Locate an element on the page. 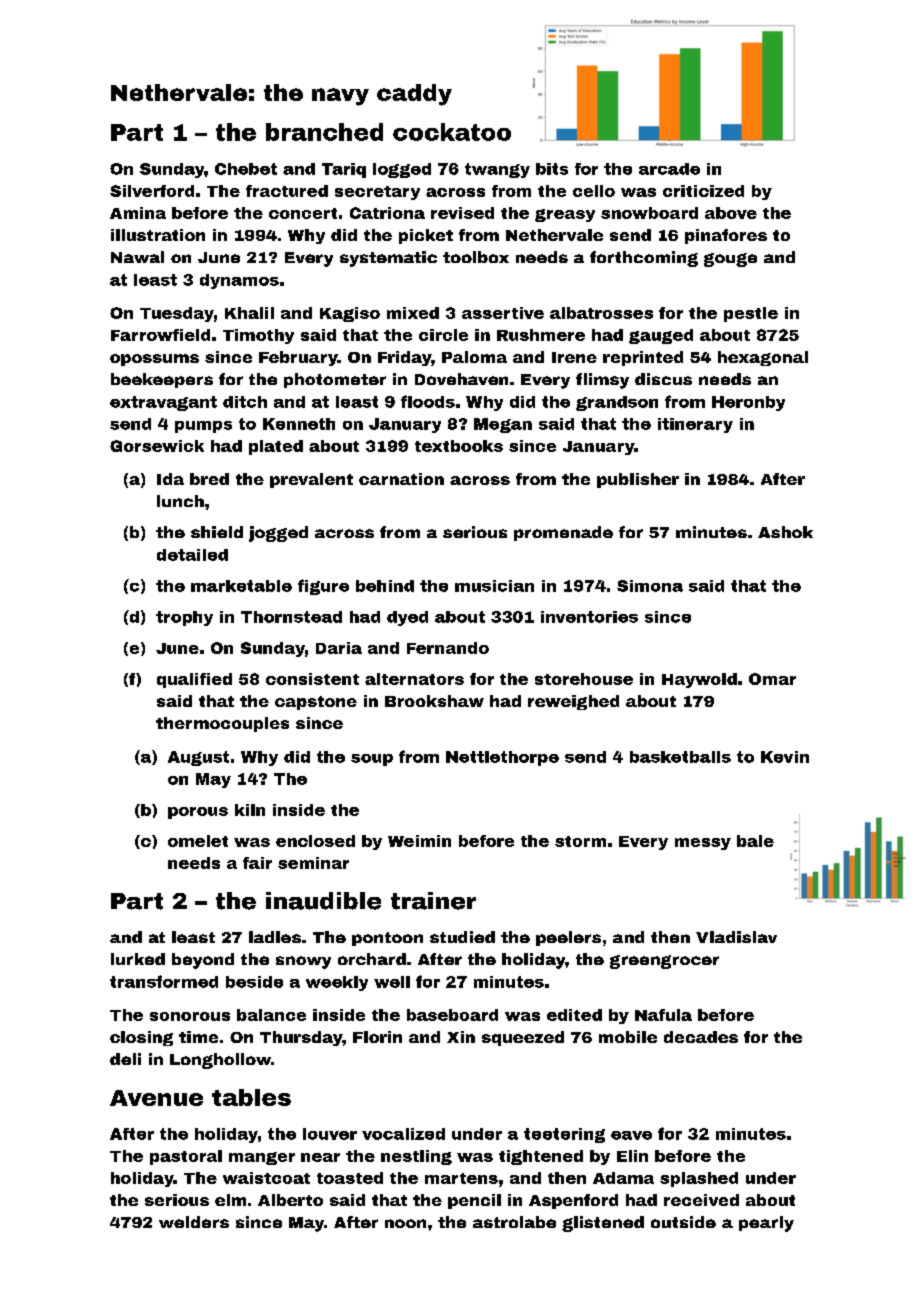 The width and height of the page is (924, 1308). lurked is located at coordinates (138, 959).
